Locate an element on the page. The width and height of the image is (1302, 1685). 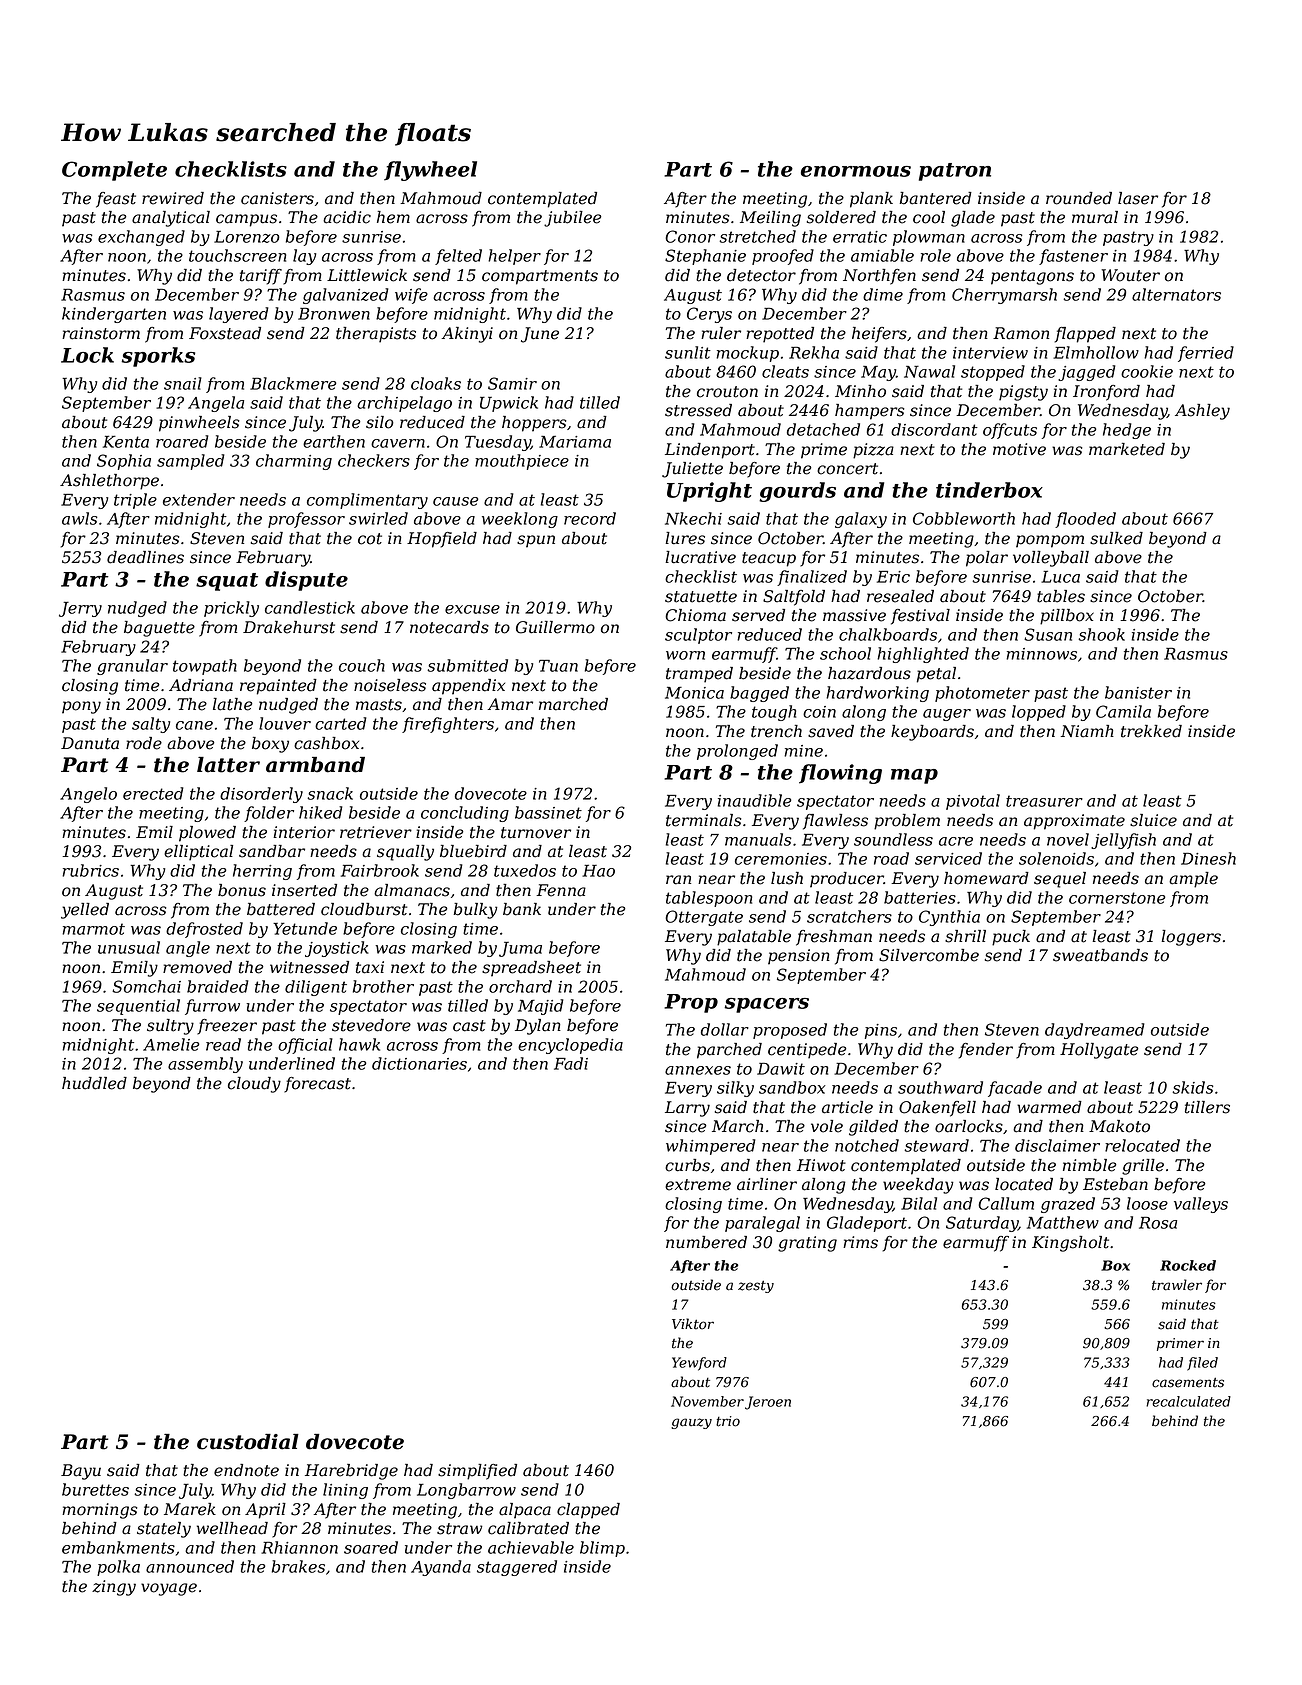
silky is located at coordinates (735, 1089).
